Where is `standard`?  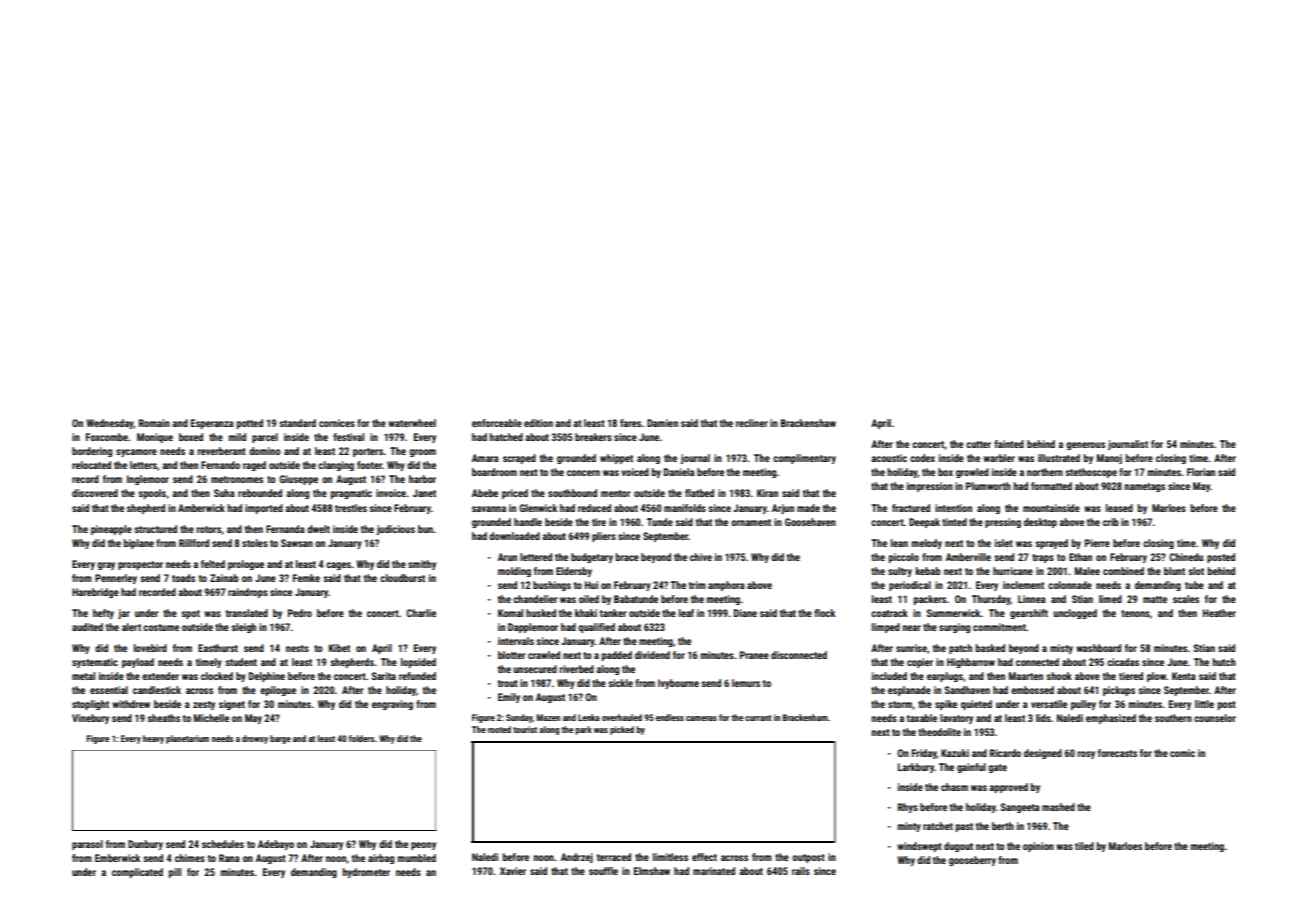
standard is located at coordinates (298, 423).
